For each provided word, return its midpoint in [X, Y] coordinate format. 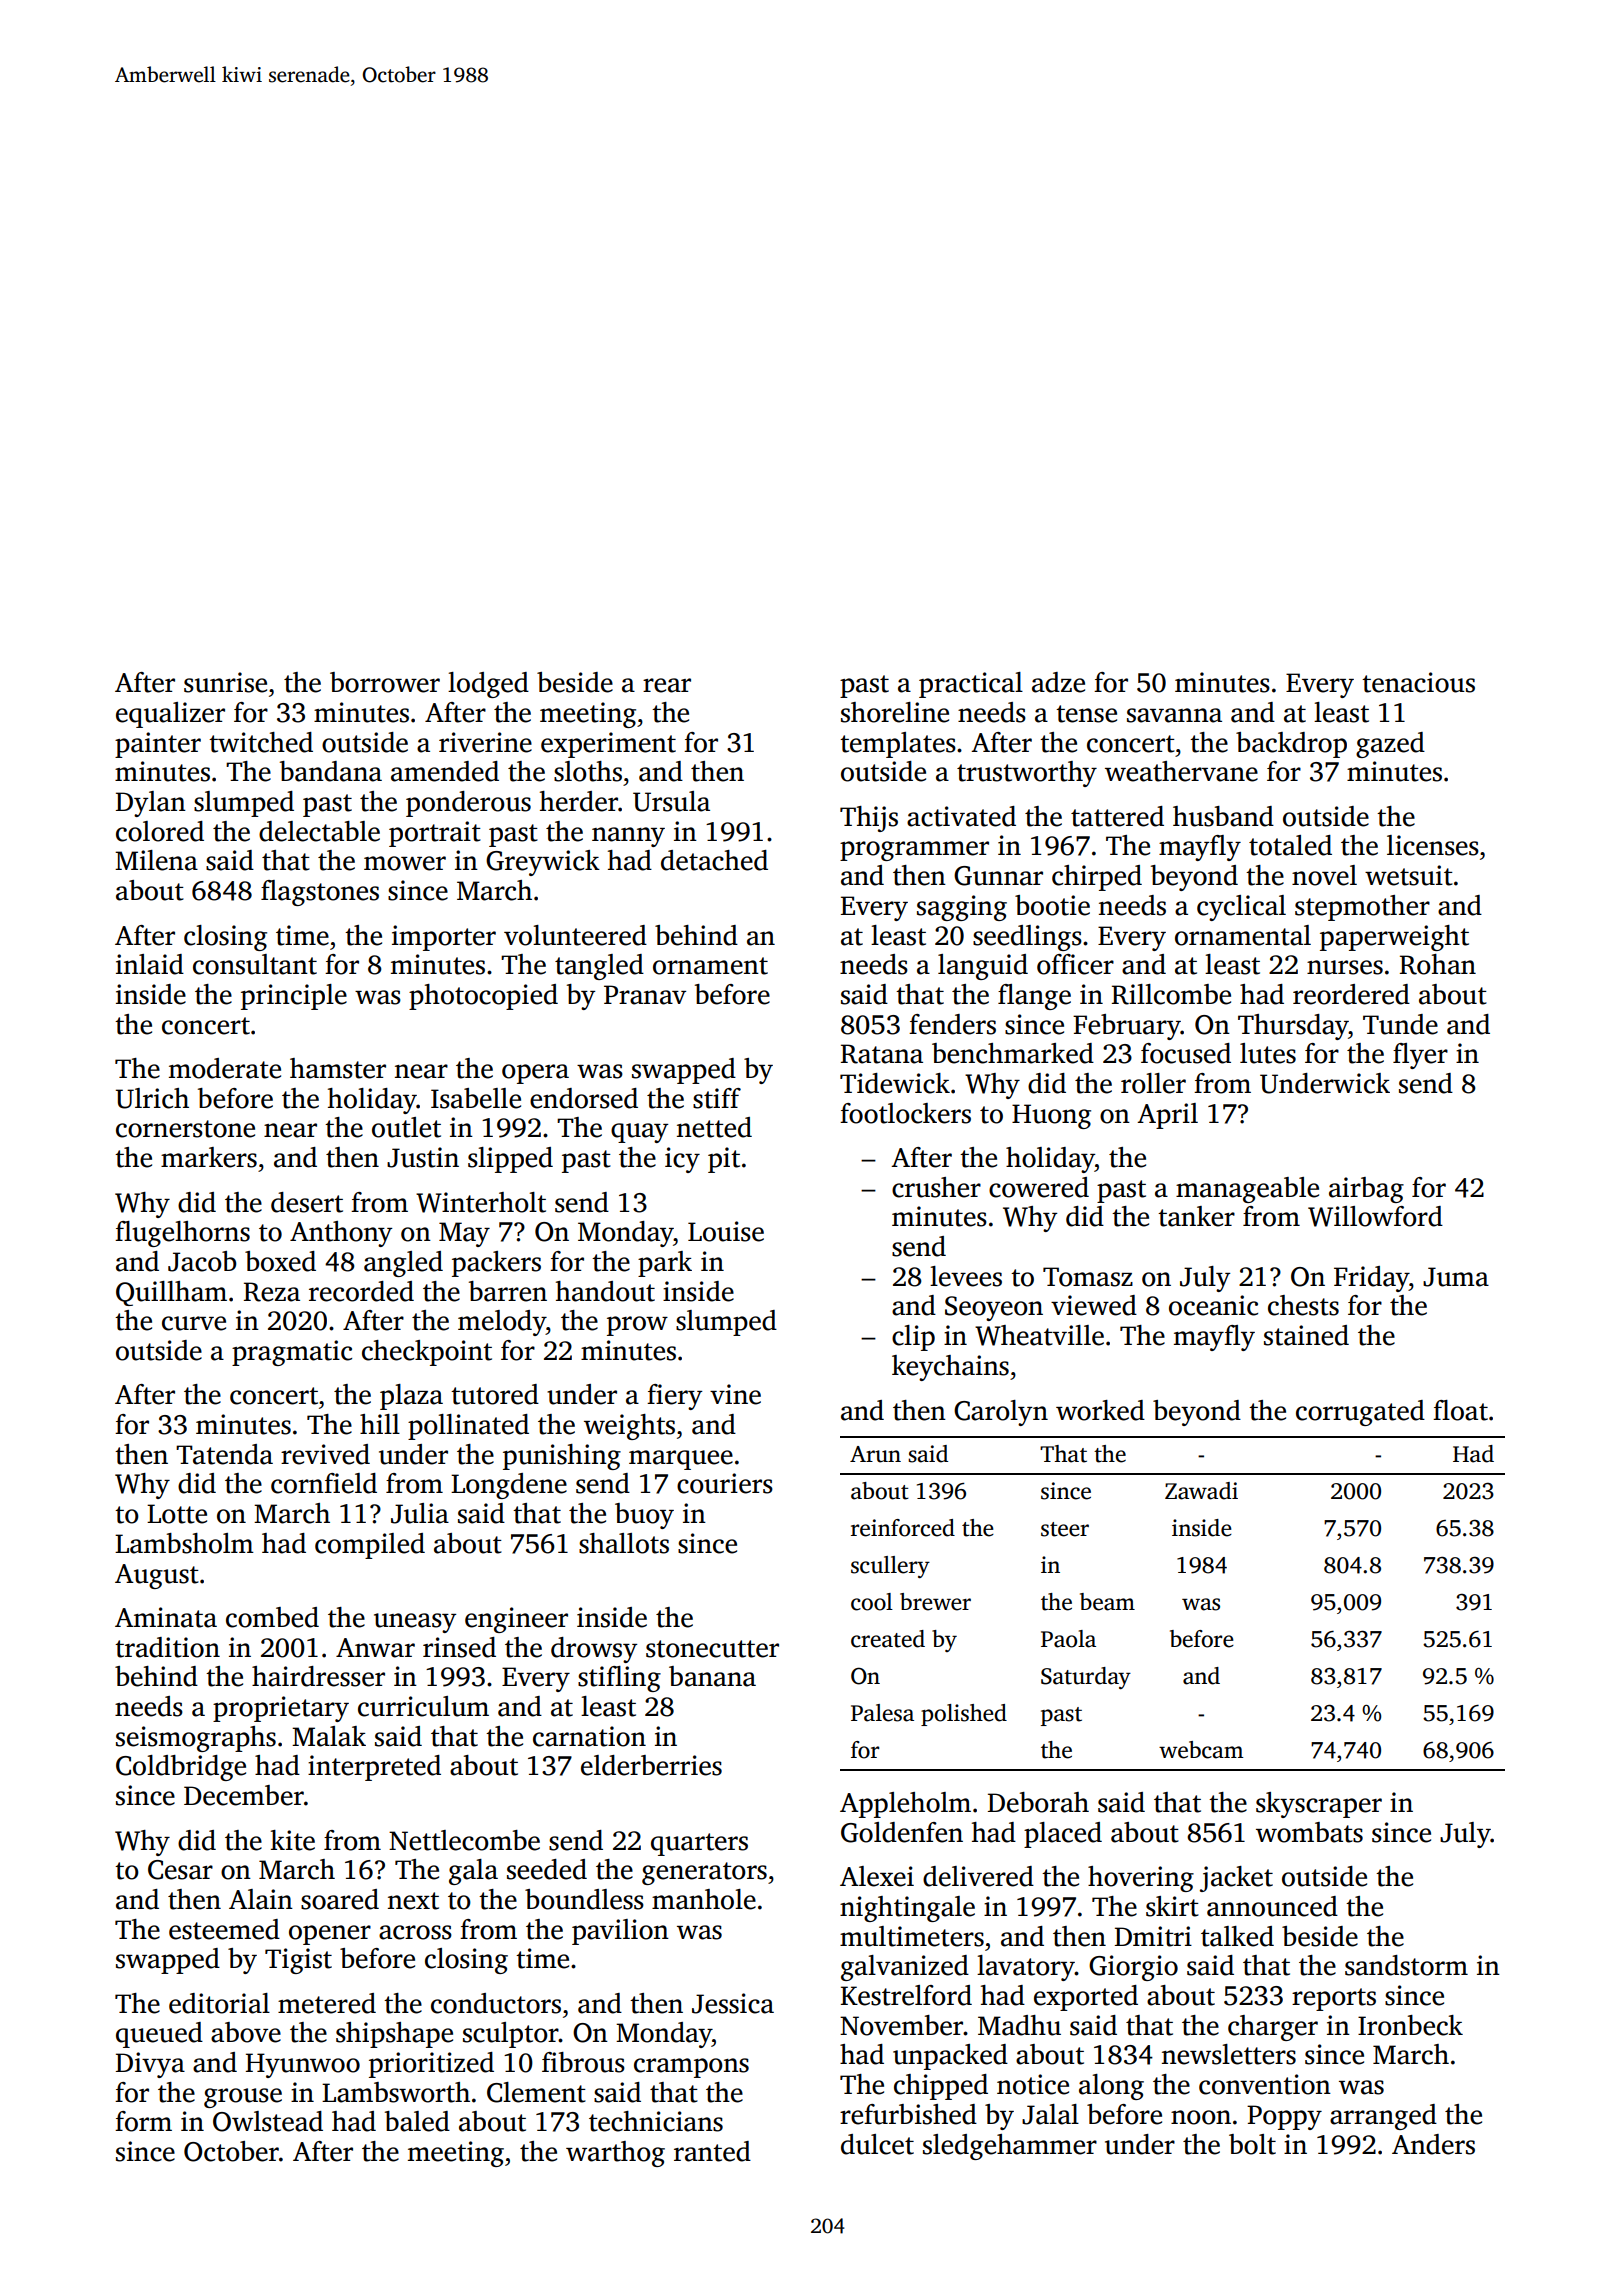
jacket [1236, 1879]
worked [1100, 1410]
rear [667, 685]
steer [1065, 1529]
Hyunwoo [303, 2065]
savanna [1174, 715]
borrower [385, 682]
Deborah [1038, 1802]
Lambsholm [184, 1543]
